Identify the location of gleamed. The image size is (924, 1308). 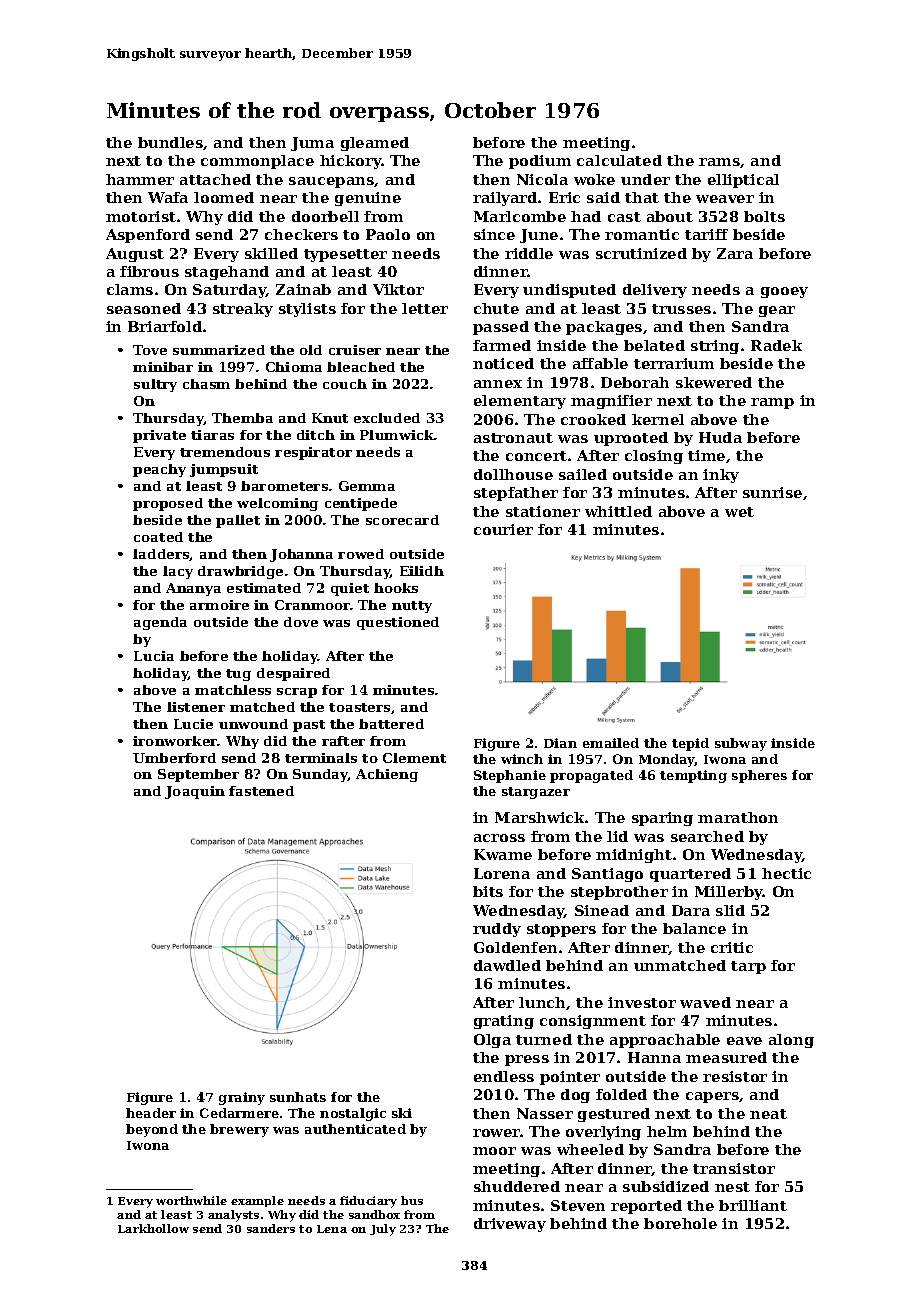
(375, 144).
